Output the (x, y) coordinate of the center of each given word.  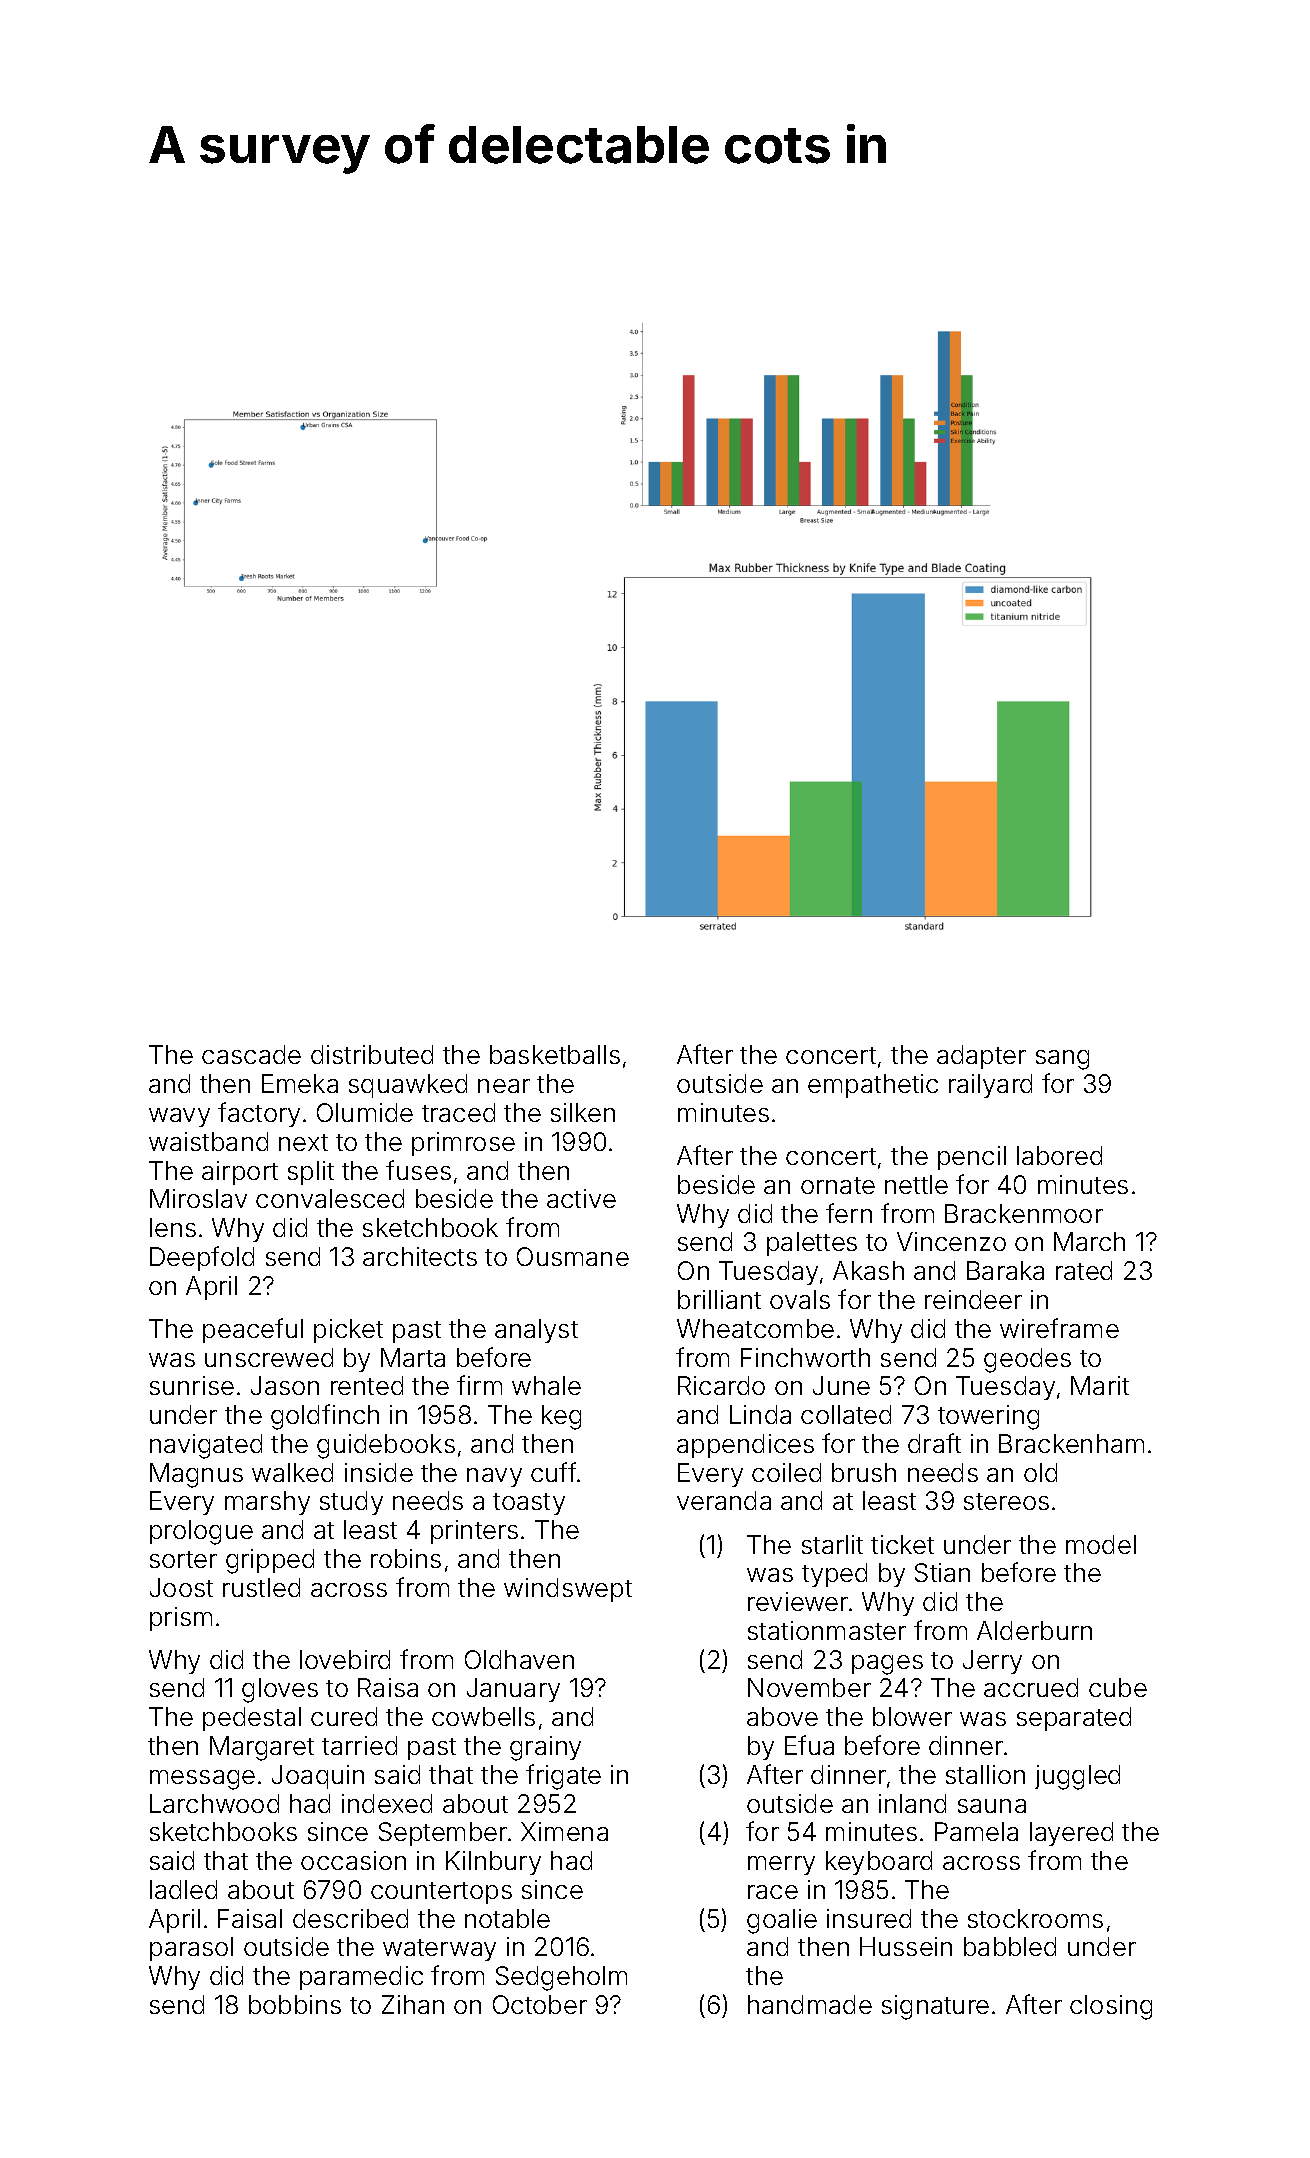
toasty (529, 1504)
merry (781, 1865)
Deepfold (202, 1258)
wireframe (1059, 1328)
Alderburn (1034, 1630)
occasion (353, 1860)
